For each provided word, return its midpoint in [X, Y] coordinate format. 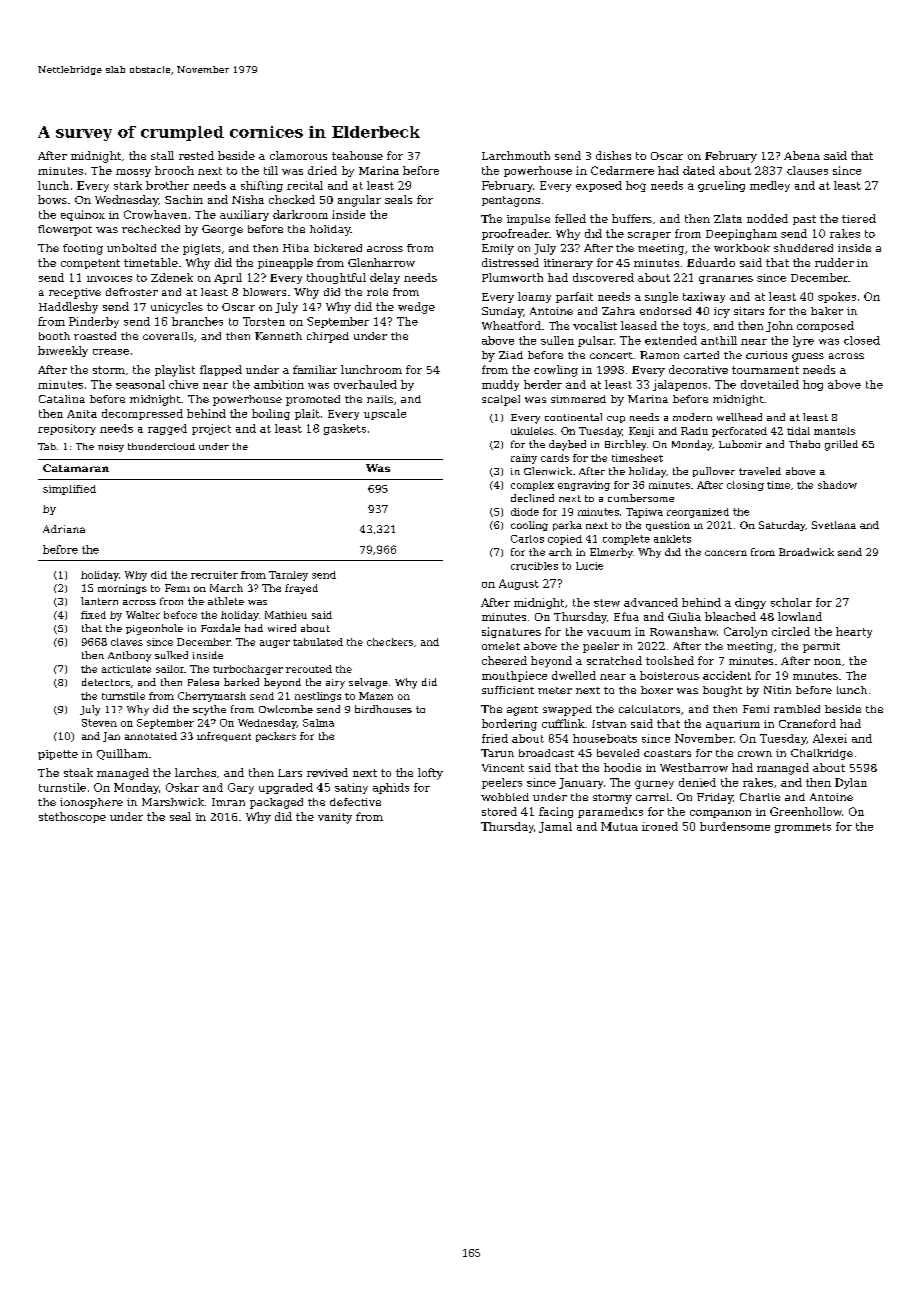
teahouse [357, 155]
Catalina [62, 399]
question [668, 526]
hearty [854, 632]
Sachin [184, 199]
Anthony [129, 656]
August [519, 584]
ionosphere [91, 803]
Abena [802, 155]
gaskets [345, 429]
